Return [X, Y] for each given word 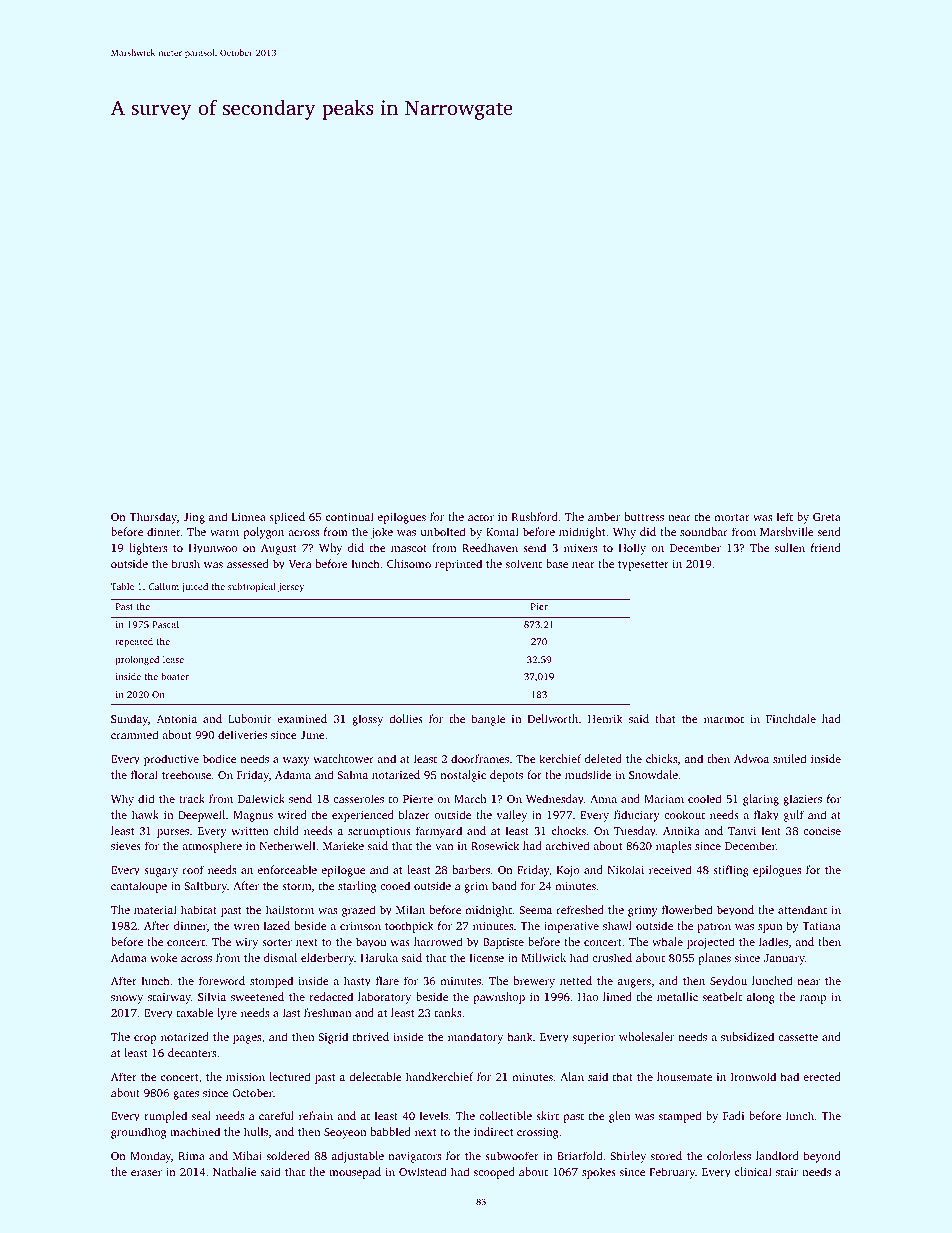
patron [714, 928]
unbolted [443, 531]
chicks [661, 758]
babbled [391, 1131]
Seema [535, 910]
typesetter [643, 566]
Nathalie [234, 1171]
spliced [287, 518]
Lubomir [250, 718]
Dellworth [553, 718]
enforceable [287, 869]
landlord [777, 1155]
